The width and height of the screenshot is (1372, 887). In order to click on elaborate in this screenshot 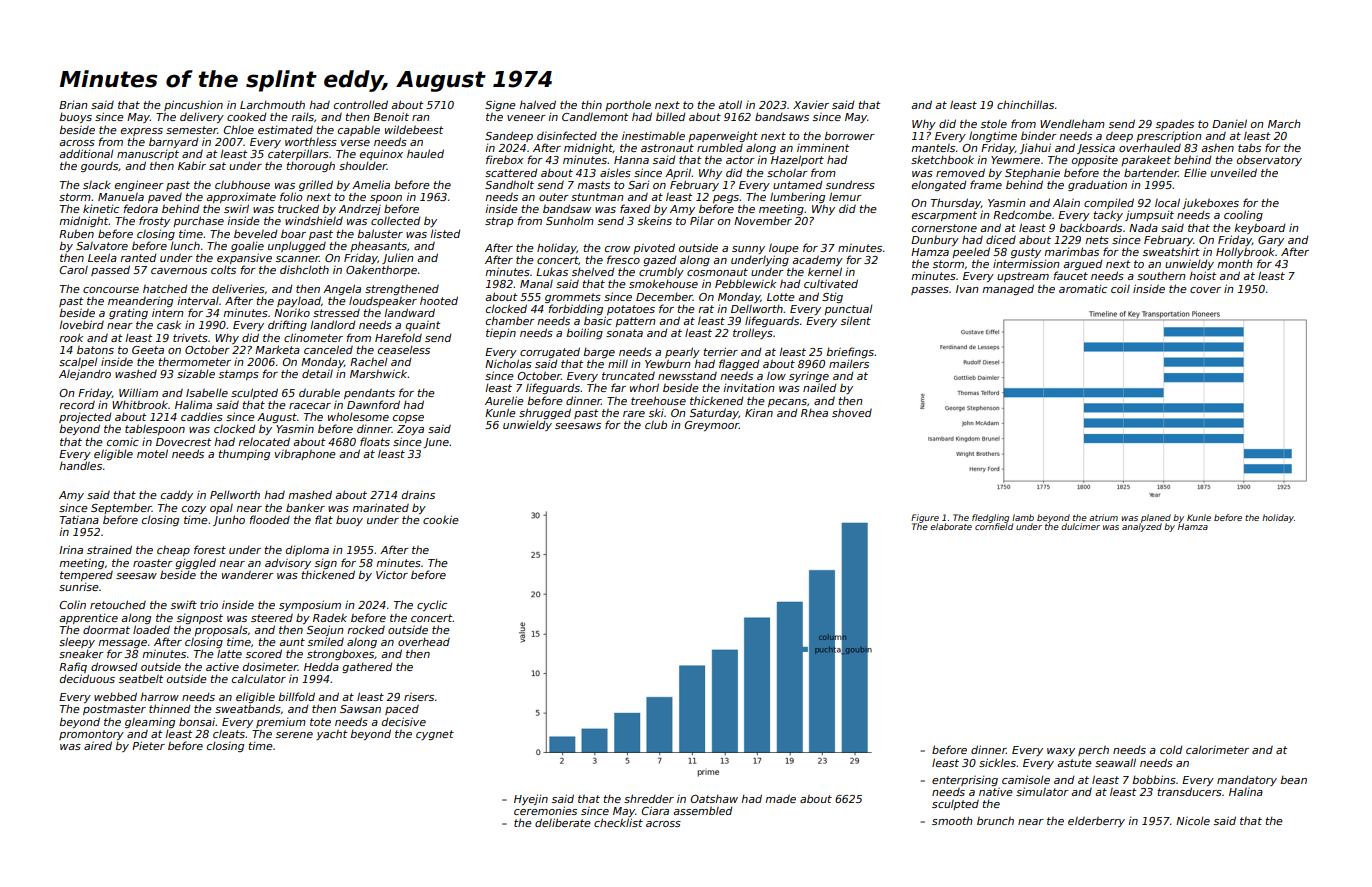, I will do `click(951, 526)`.
